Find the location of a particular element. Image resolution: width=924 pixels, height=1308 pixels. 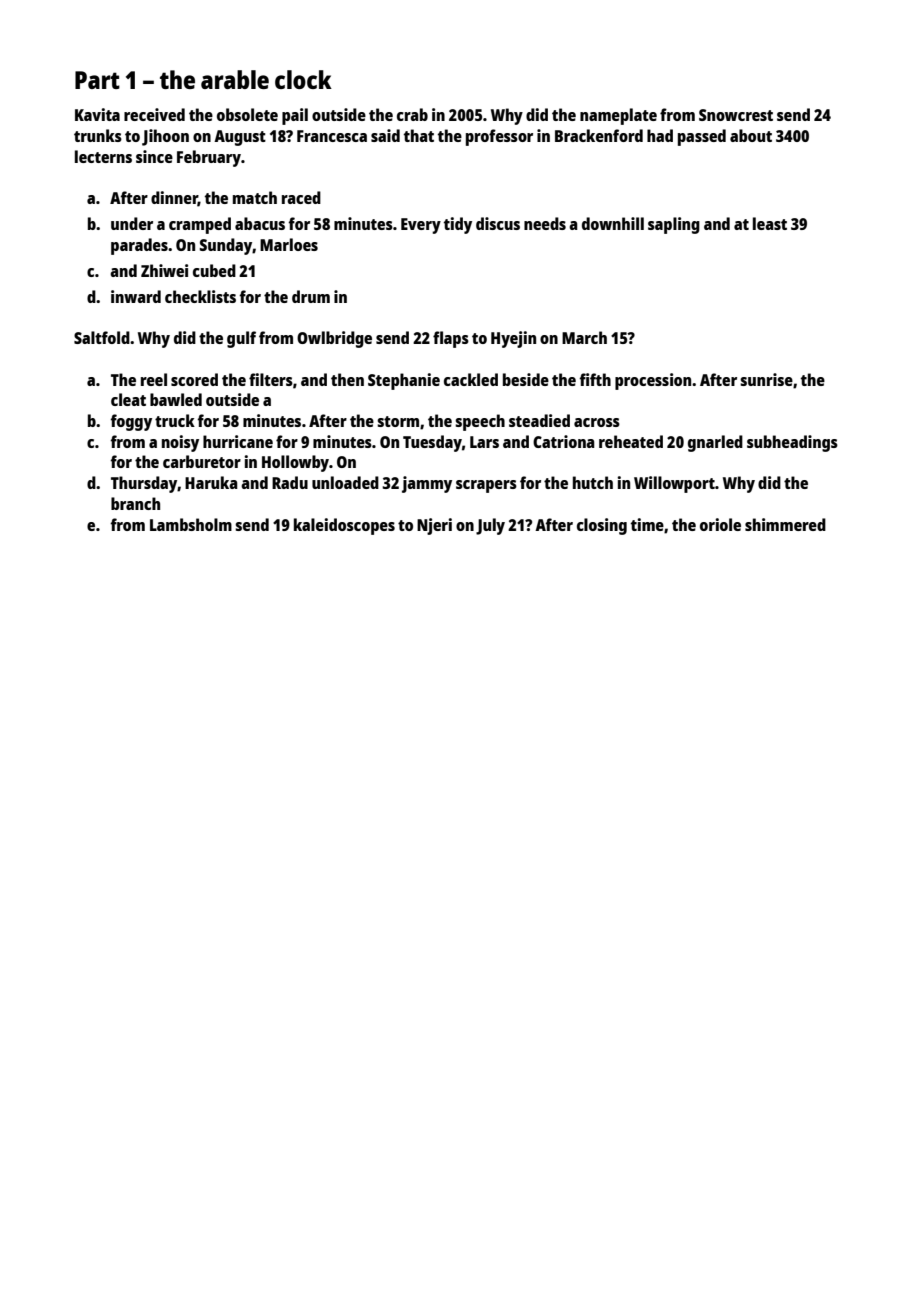

Snowcrest is located at coordinates (736, 115).
